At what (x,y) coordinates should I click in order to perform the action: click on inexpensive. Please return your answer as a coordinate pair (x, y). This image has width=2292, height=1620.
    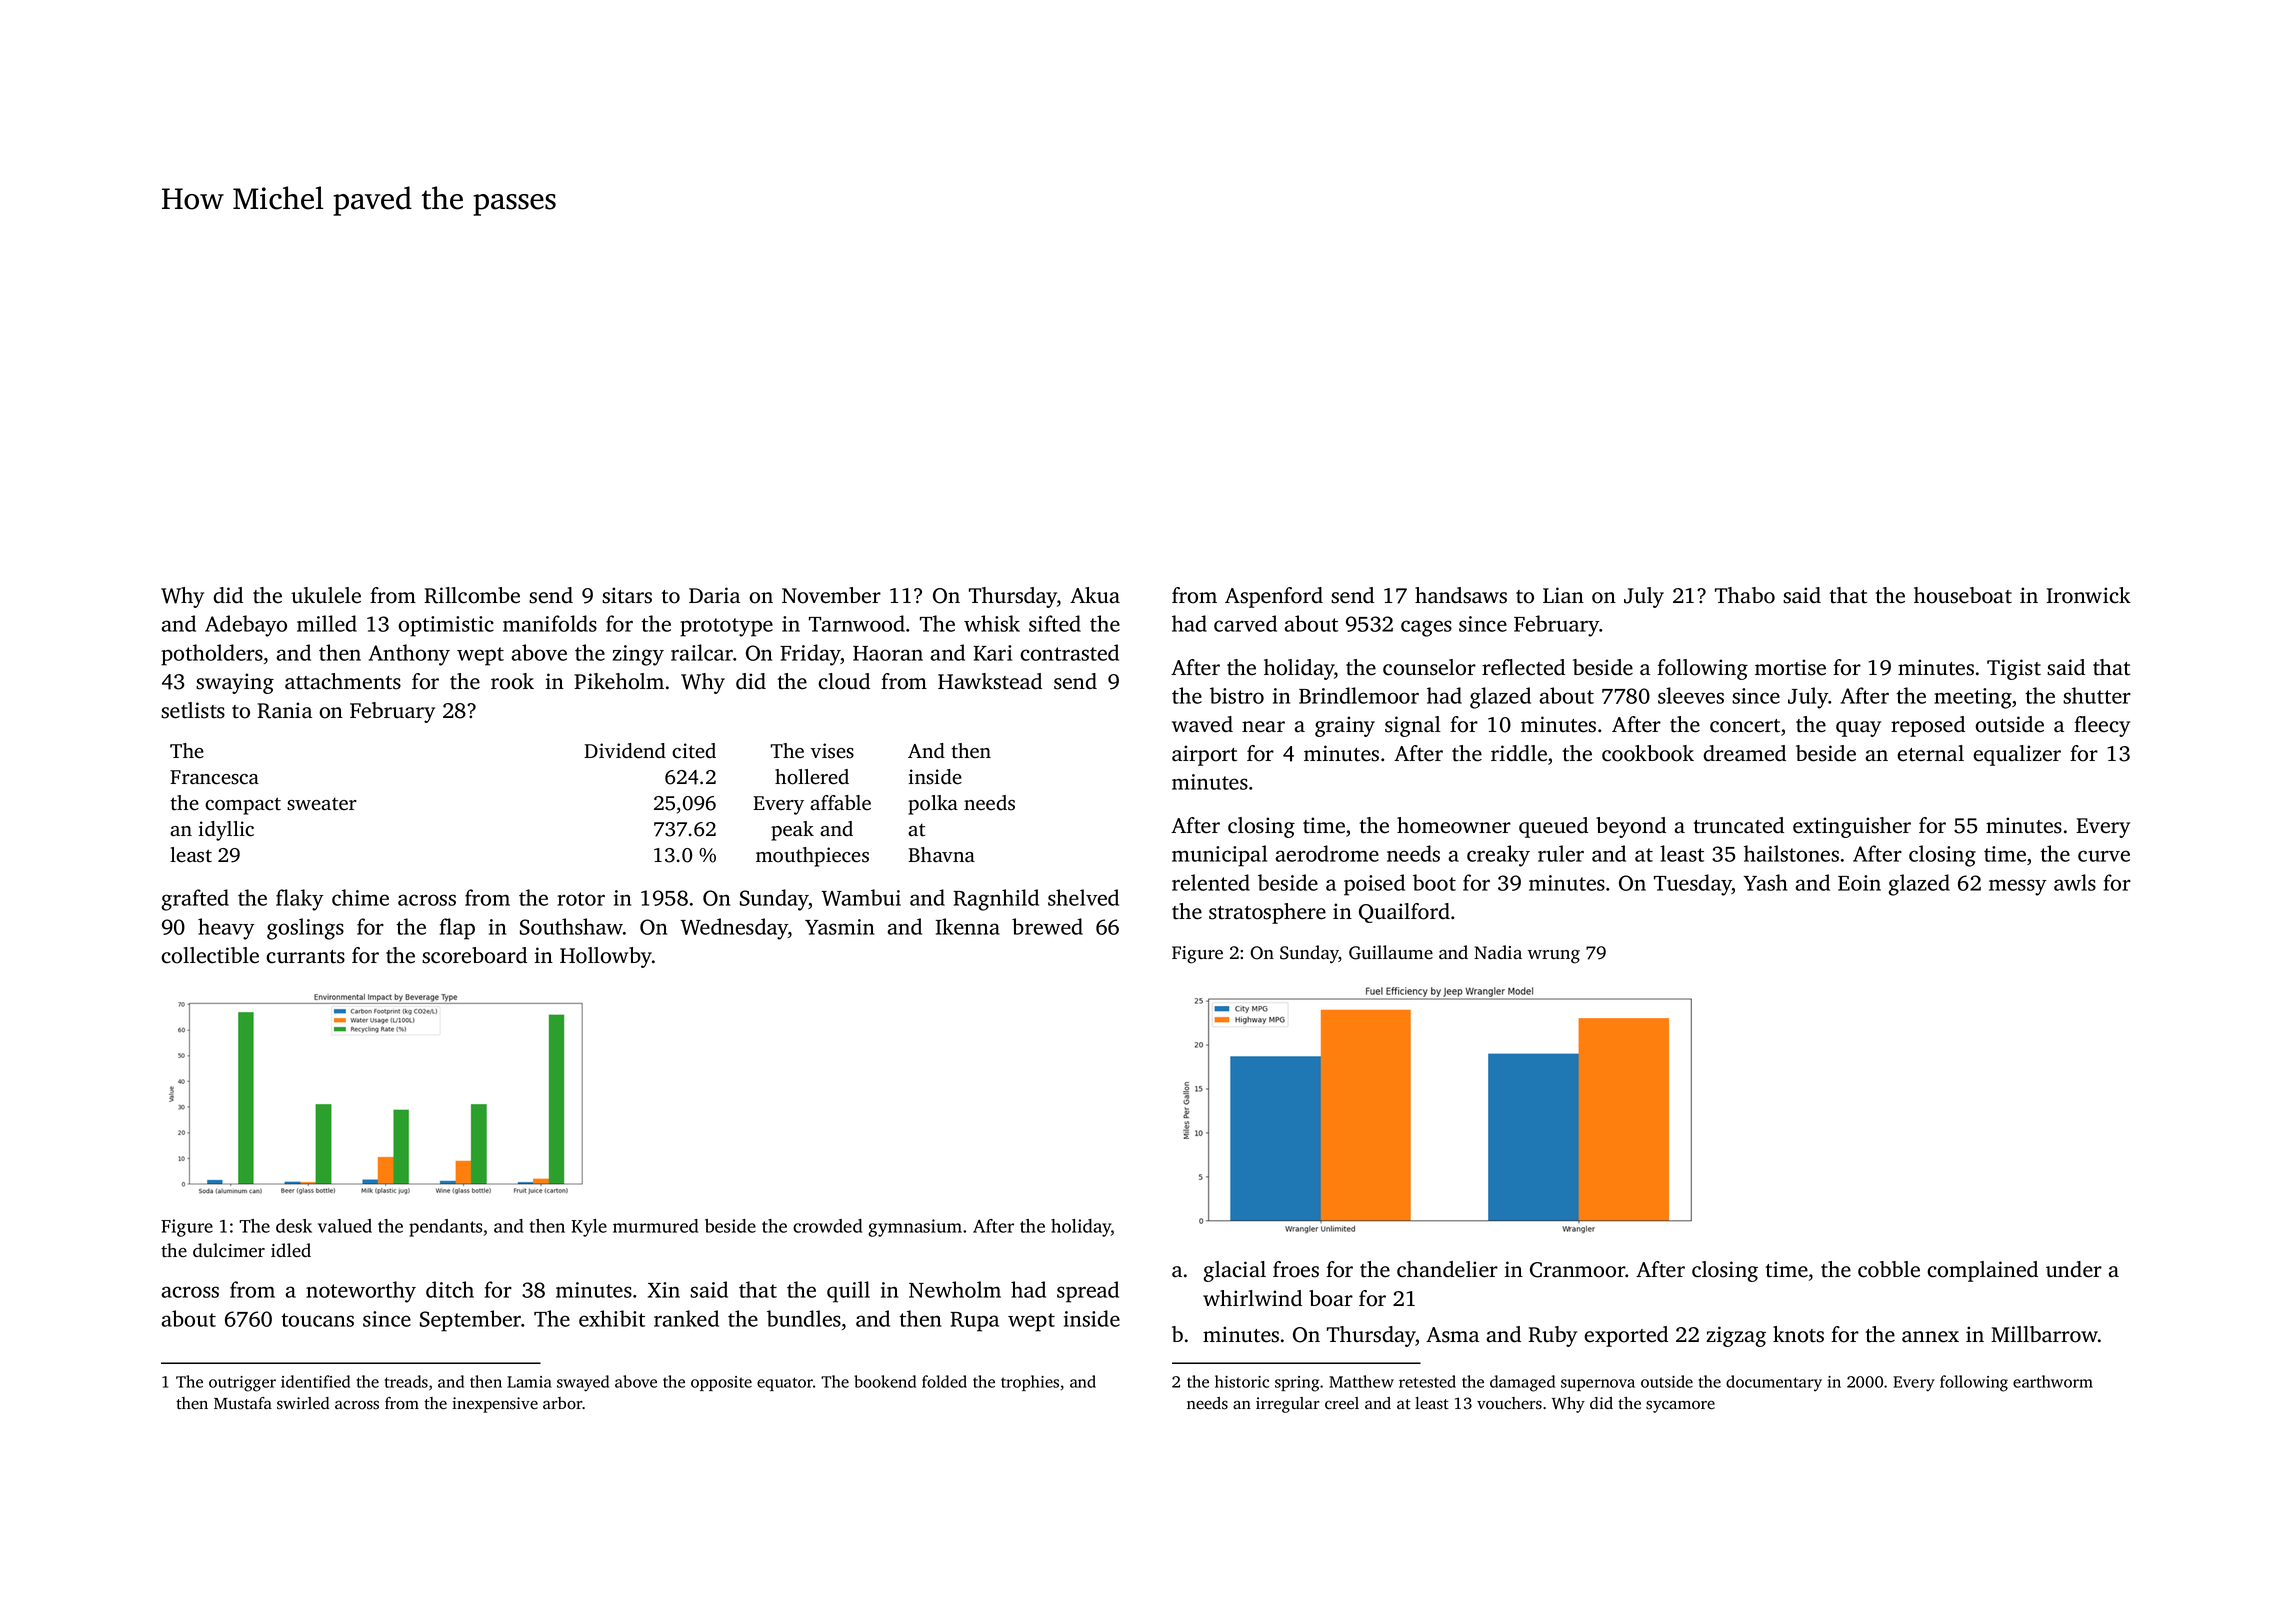
    Looking at the image, I should click on (495, 1405).
